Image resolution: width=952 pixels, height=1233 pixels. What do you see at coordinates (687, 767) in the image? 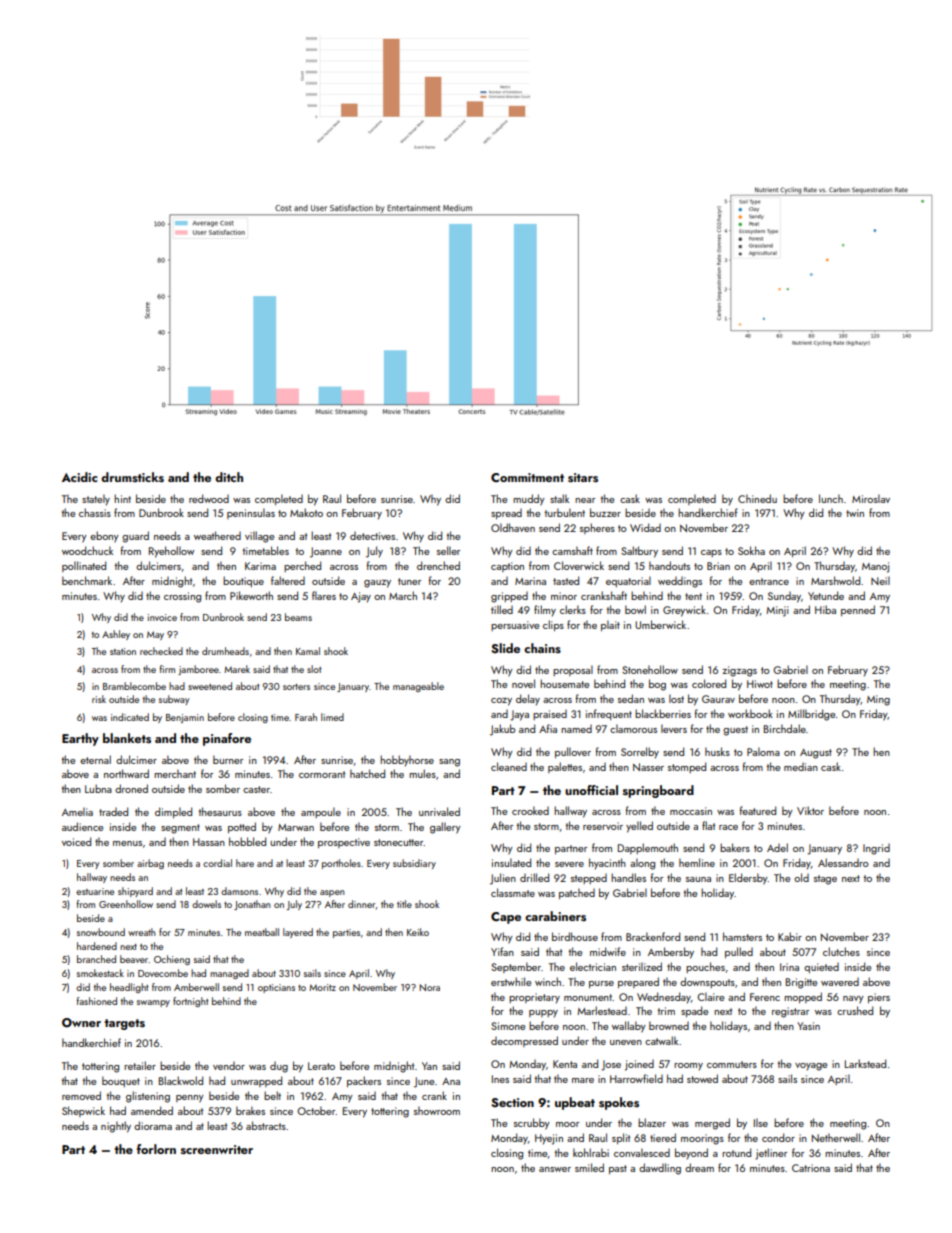
I see `stomped` at bounding box center [687, 767].
